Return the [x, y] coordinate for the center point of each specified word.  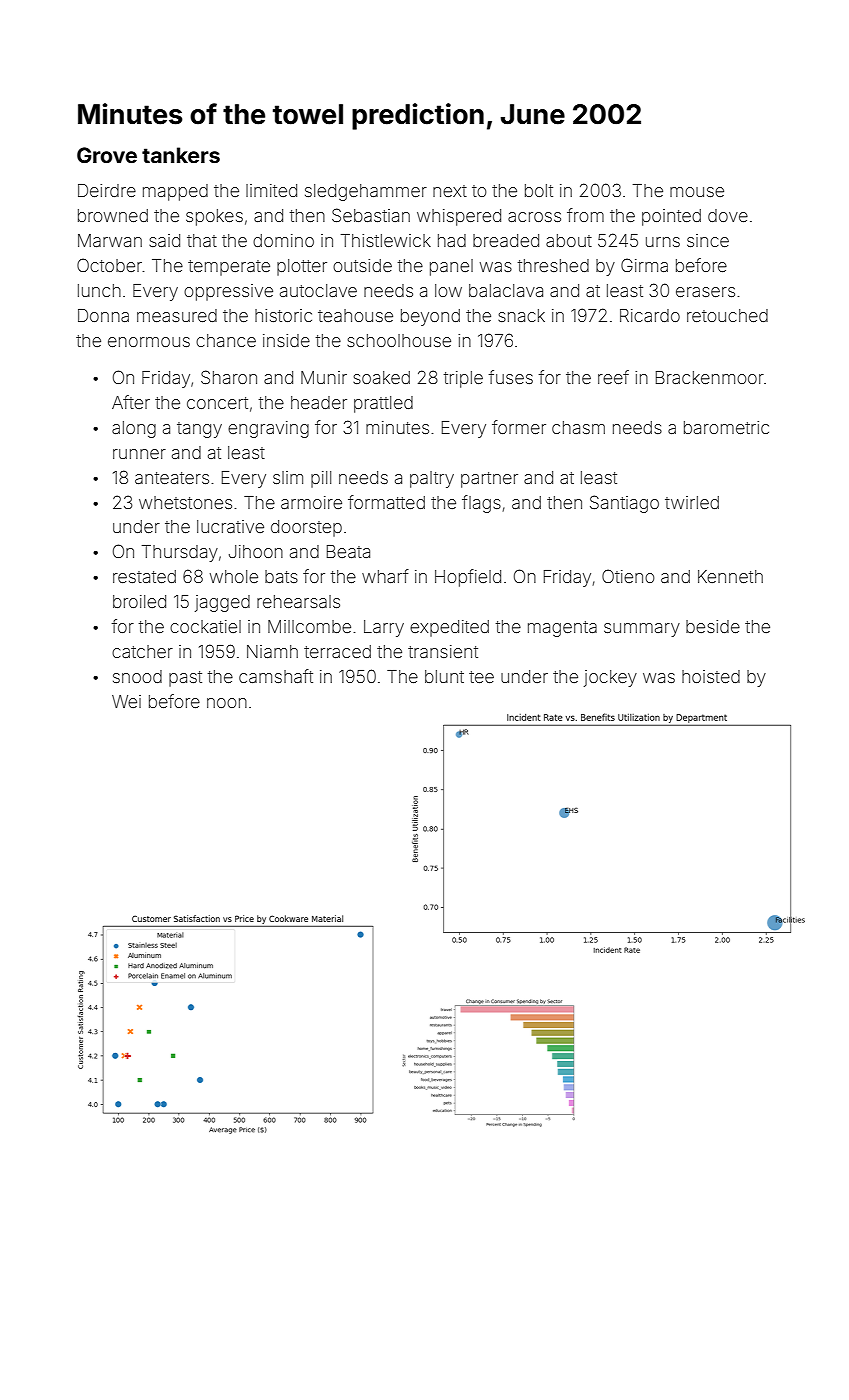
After [131, 402]
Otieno [628, 576]
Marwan [110, 240]
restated [144, 576]
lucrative [230, 526]
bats [281, 576]
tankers [181, 155]
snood [137, 676]
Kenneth [730, 576]
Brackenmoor [710, 377]
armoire [311, 502]
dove [728, 215]
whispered [459, 217]
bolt [539, 190]
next [450, 191]
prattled [383, 404]
